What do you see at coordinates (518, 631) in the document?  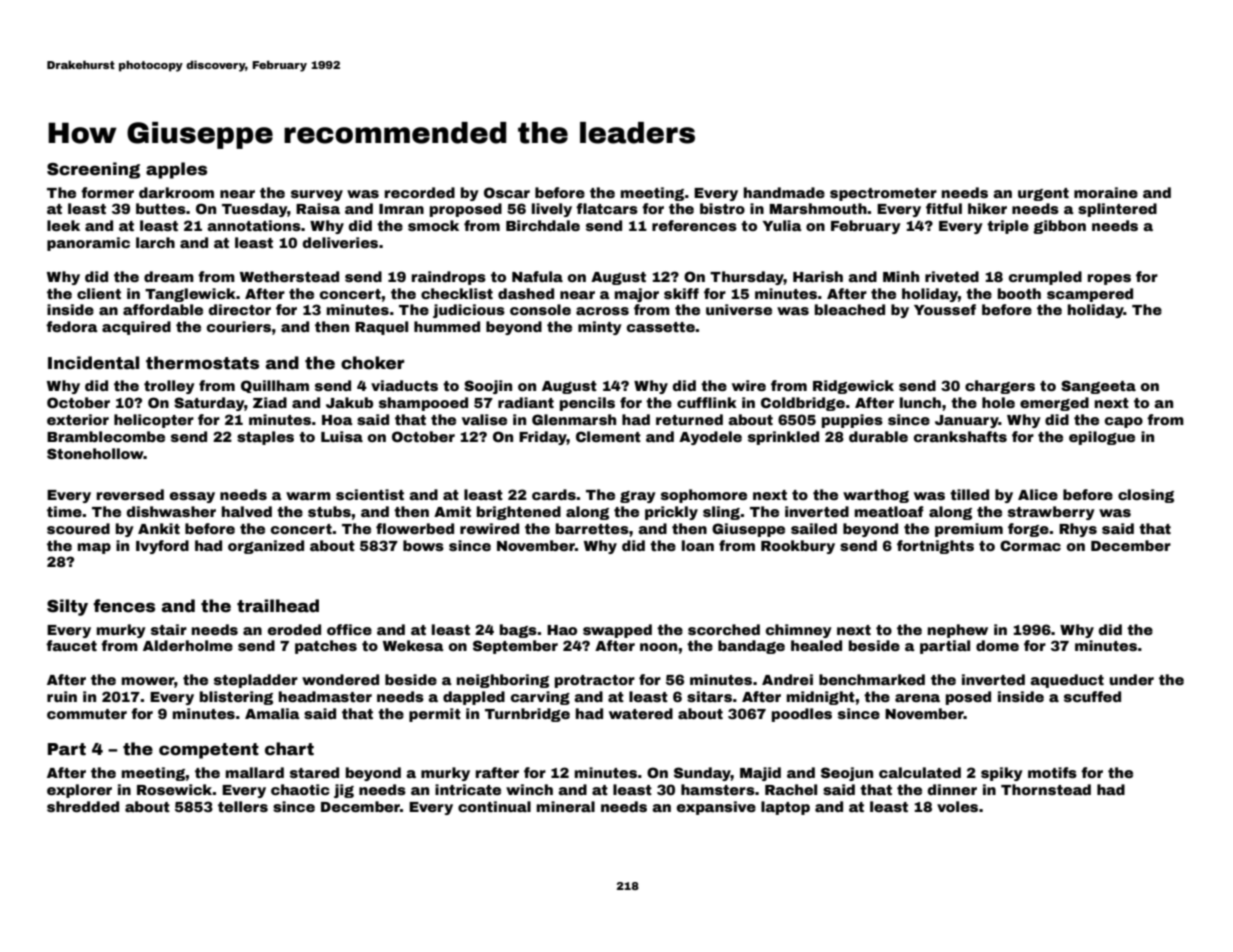 I see `bags` at bounding box center [518, 631].
